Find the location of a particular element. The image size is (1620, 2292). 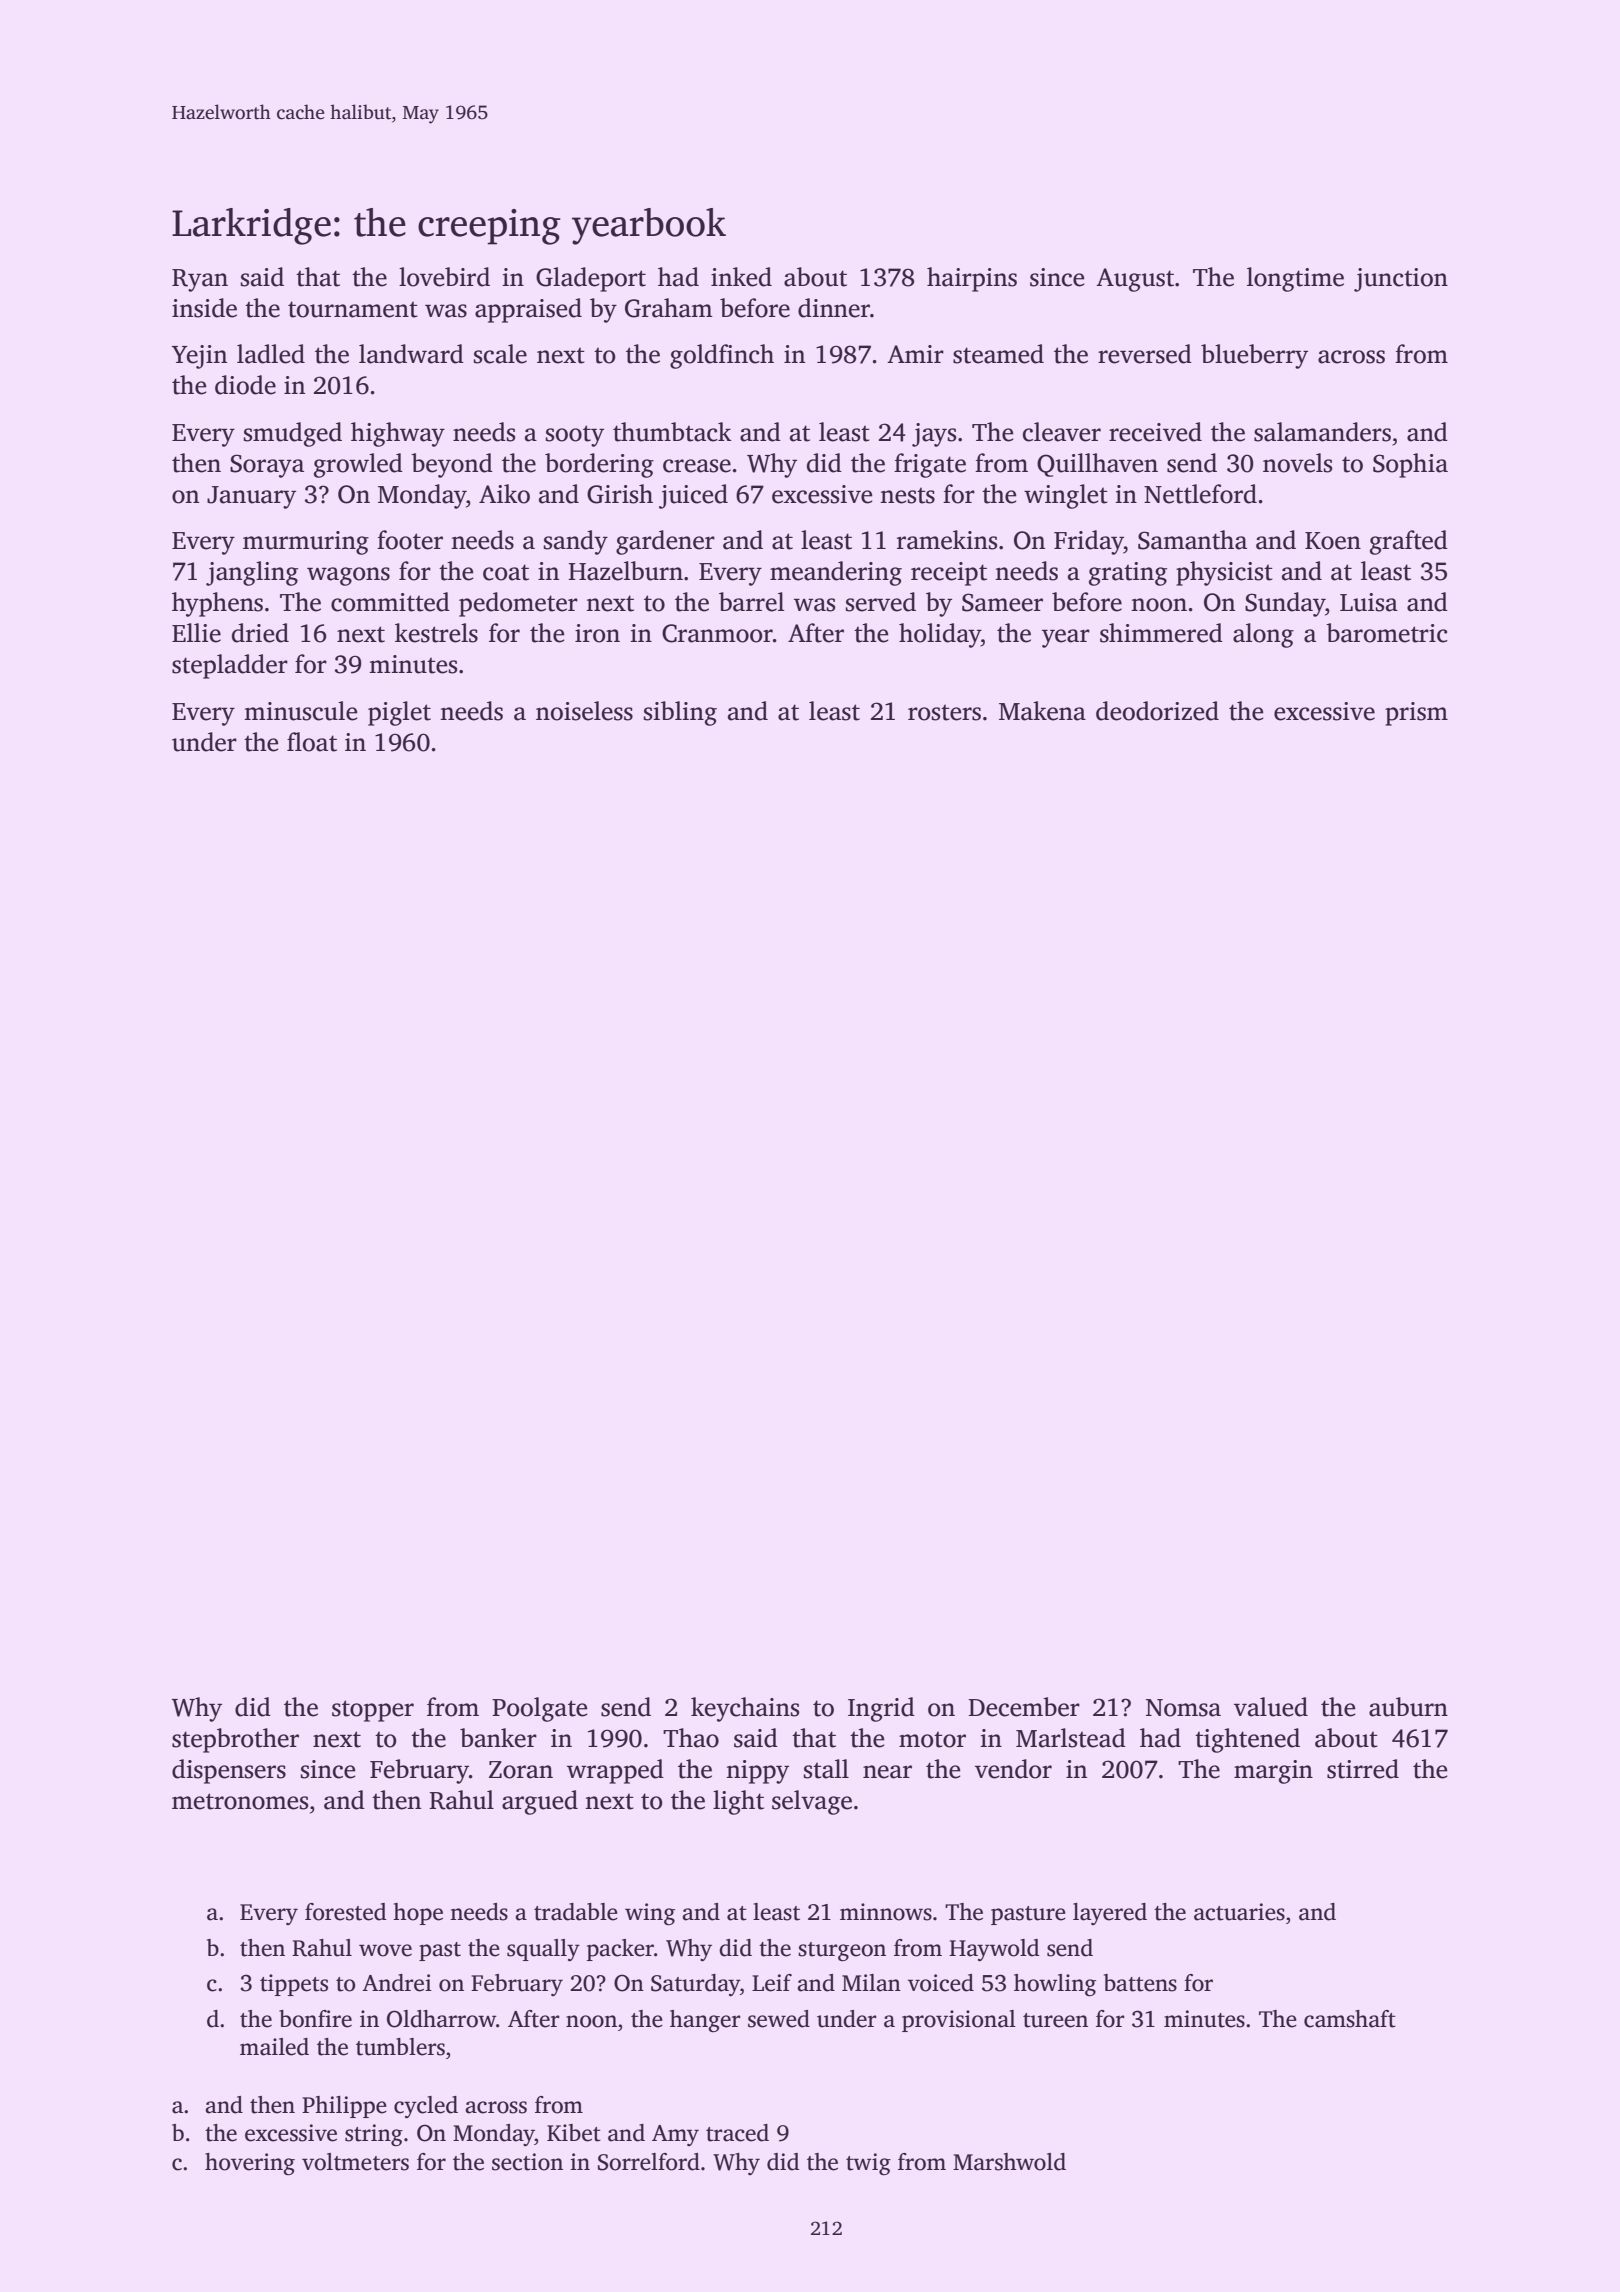

longtime is located at coordinates (1295, 279).
